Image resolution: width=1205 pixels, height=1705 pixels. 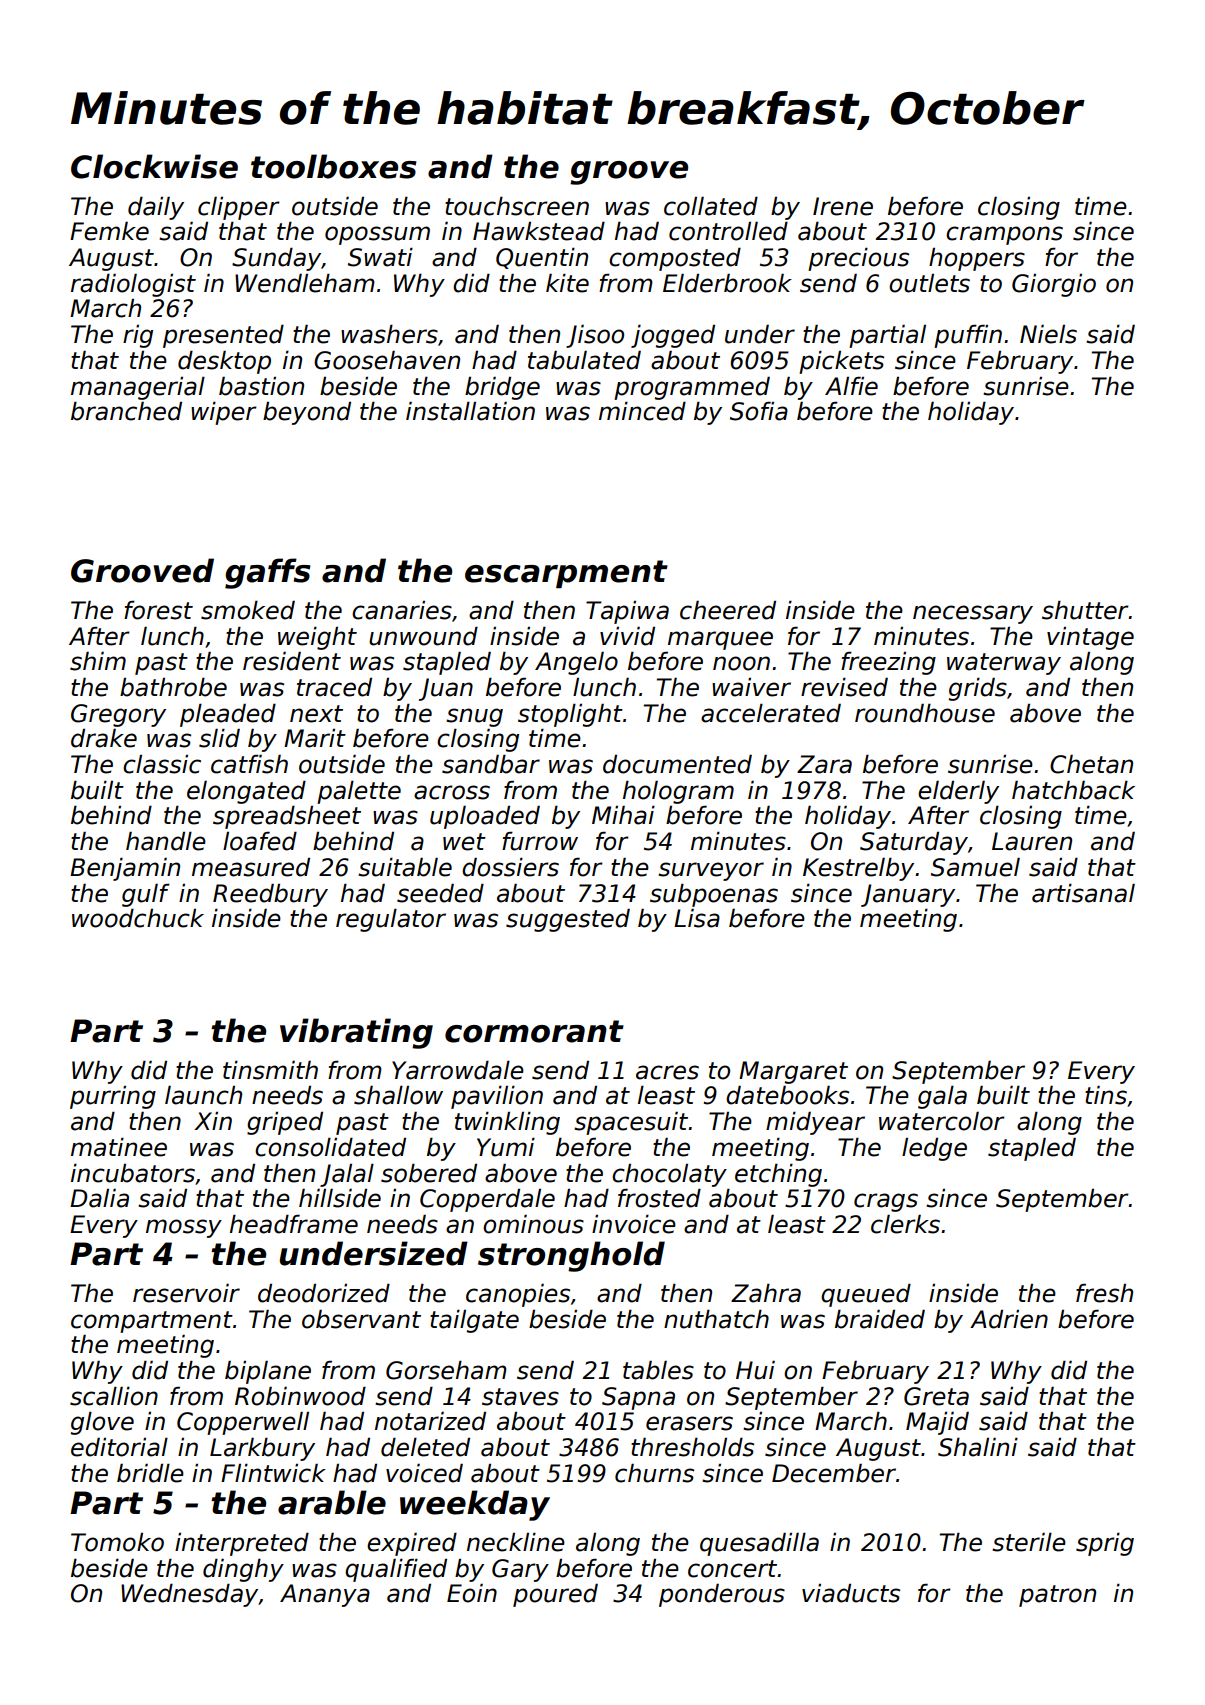 What do you see at coordinates (555, 1595) in the image?
I see `poured` at bounding box center [555, 1595].
